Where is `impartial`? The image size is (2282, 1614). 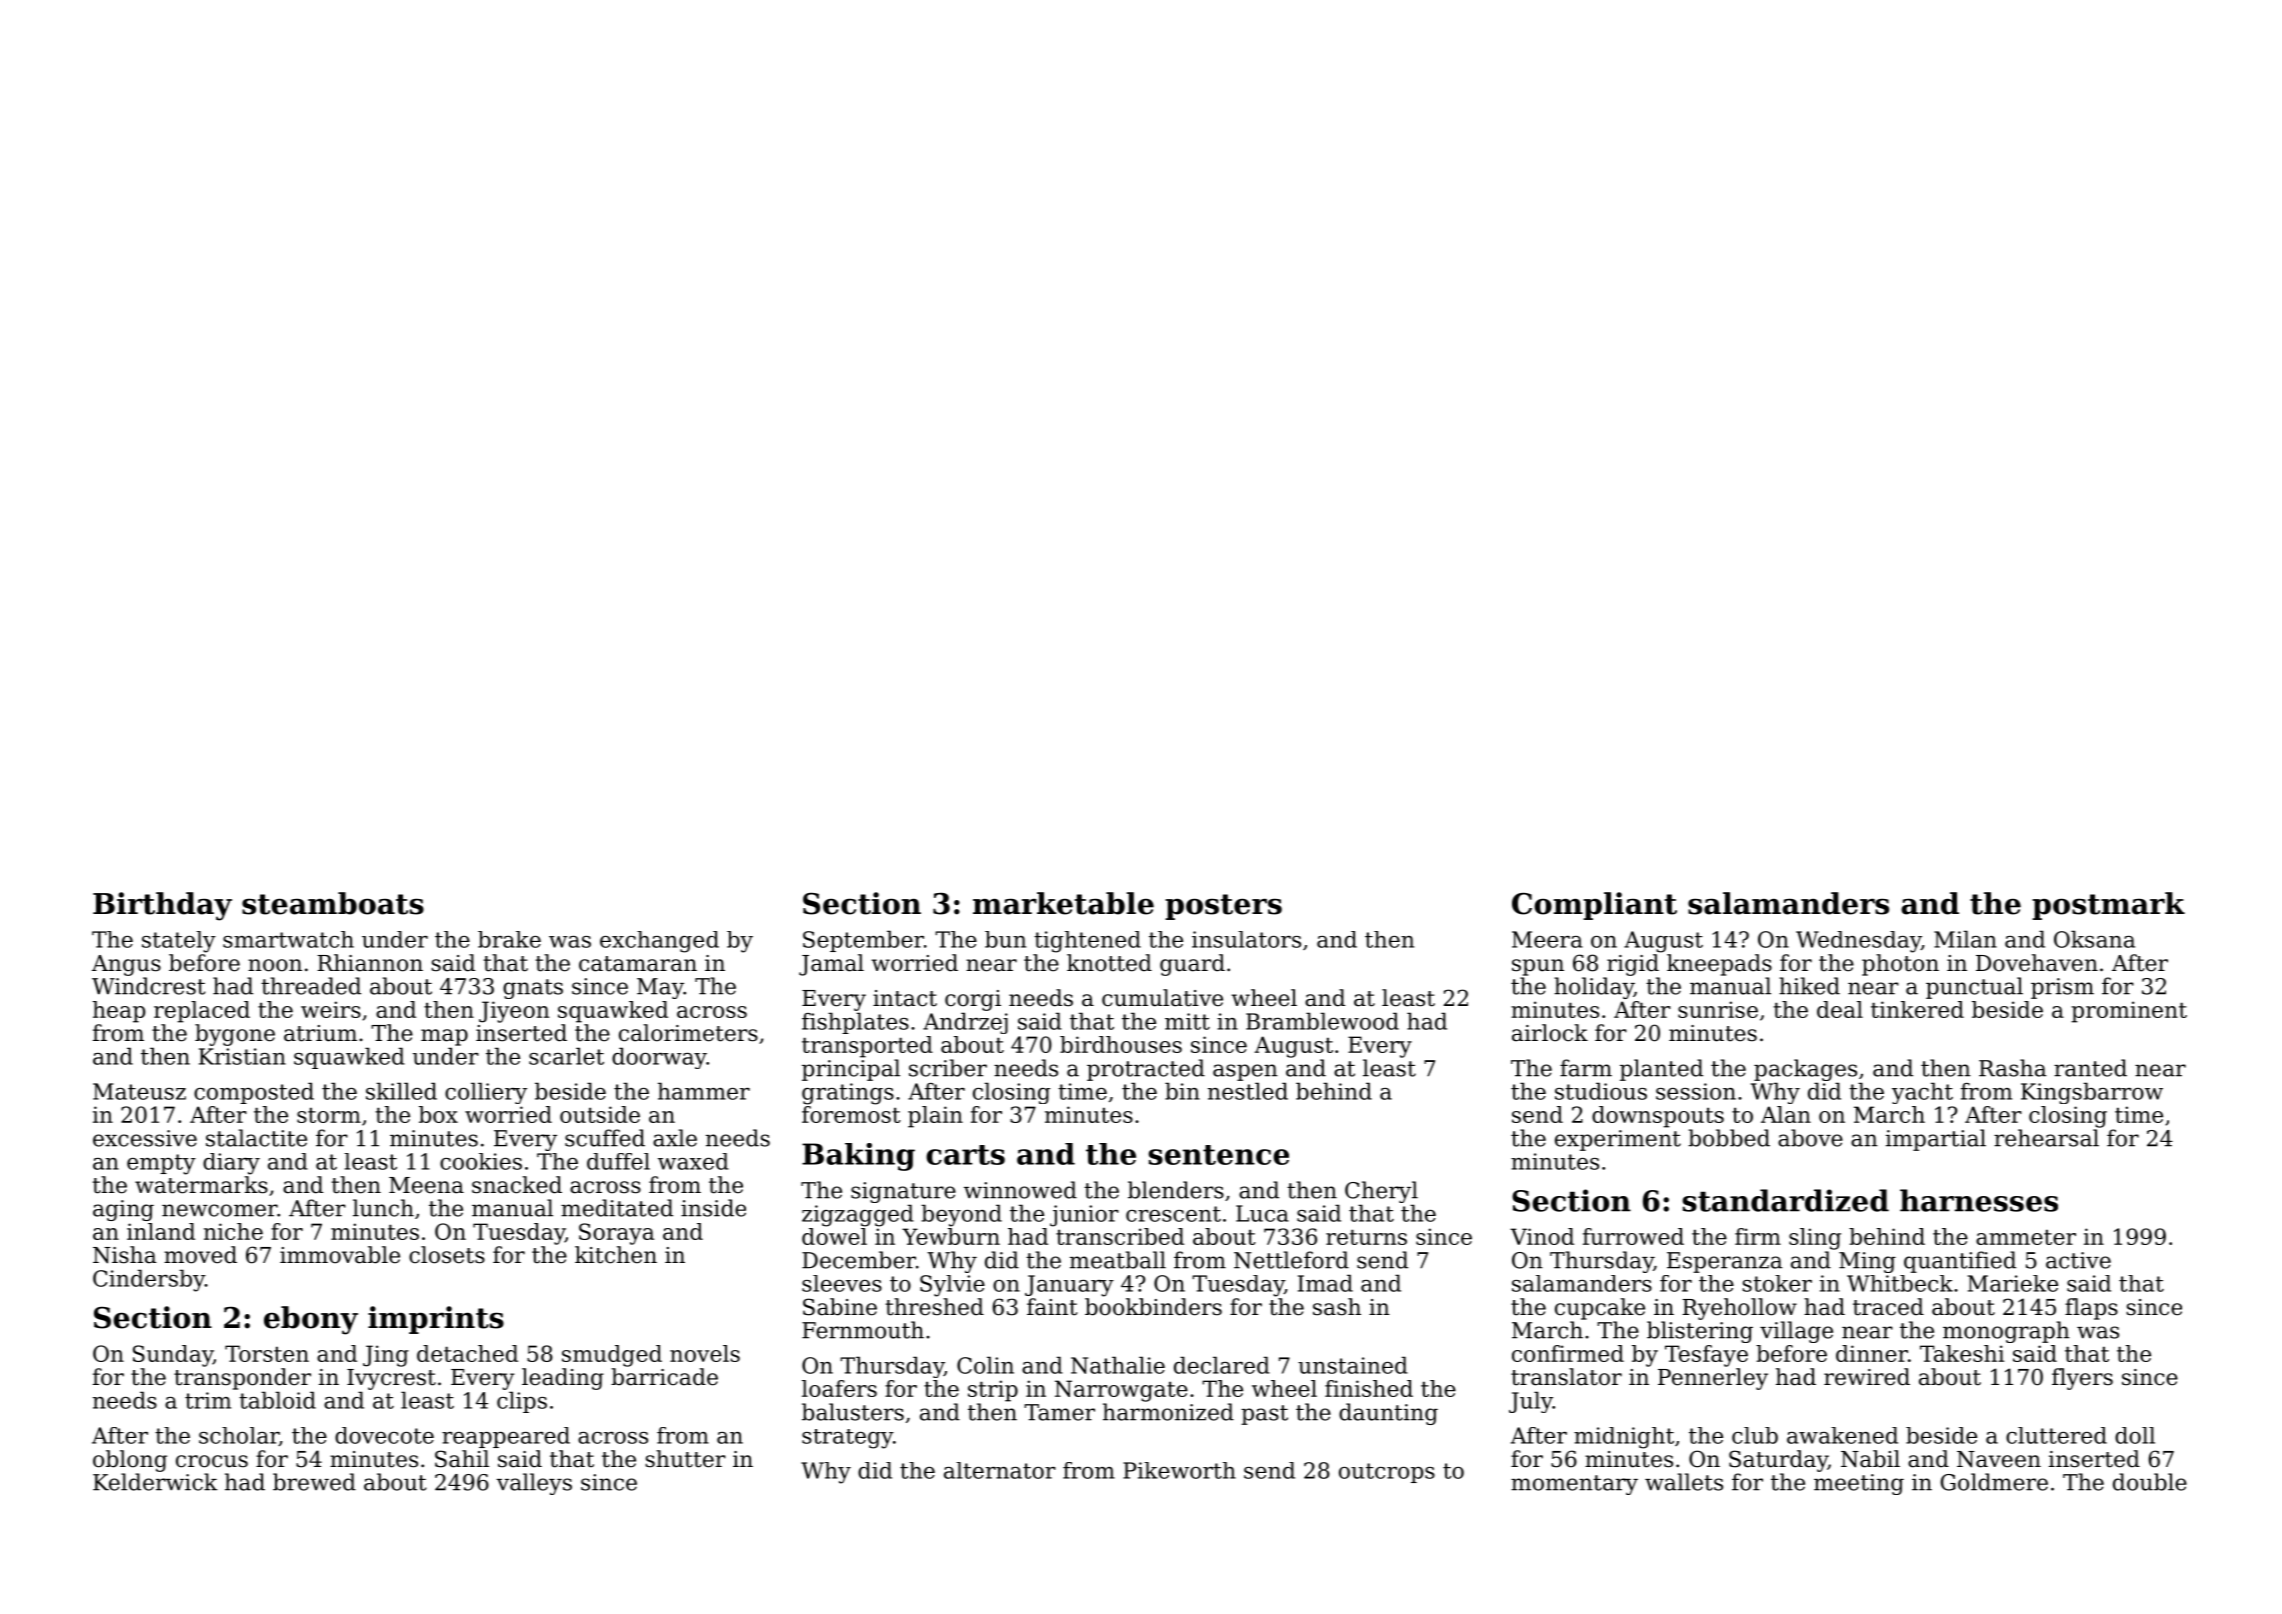 impartial is located at coordinates (1936, 1140).
